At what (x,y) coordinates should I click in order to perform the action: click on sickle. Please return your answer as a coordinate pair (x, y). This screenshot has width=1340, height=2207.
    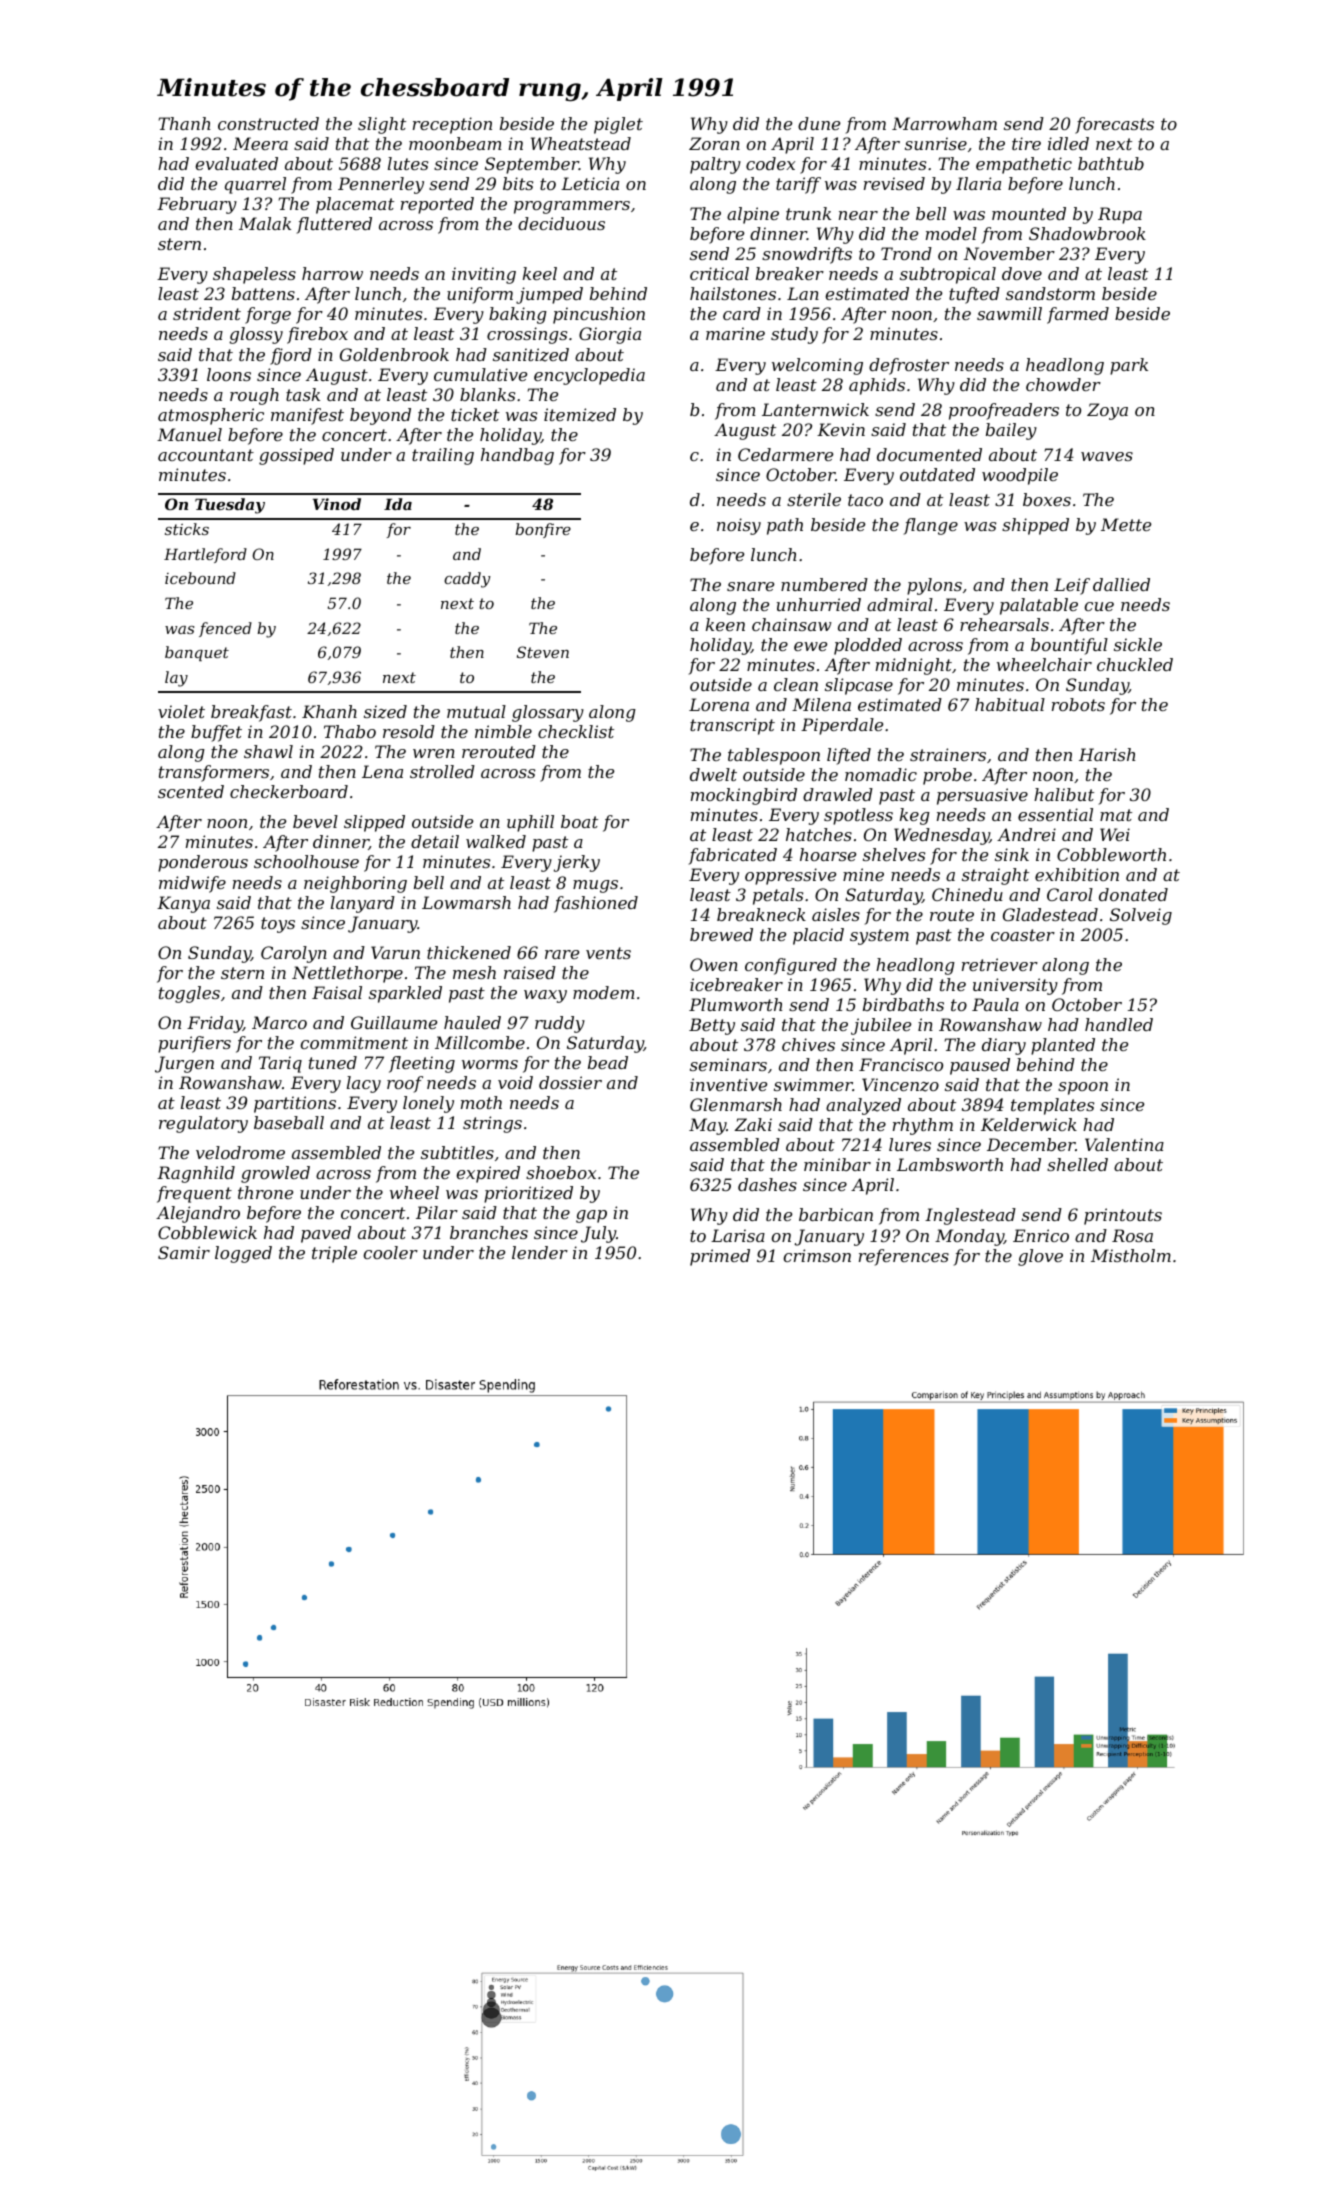
    Looking at the image, I should click on (1138, 644).
